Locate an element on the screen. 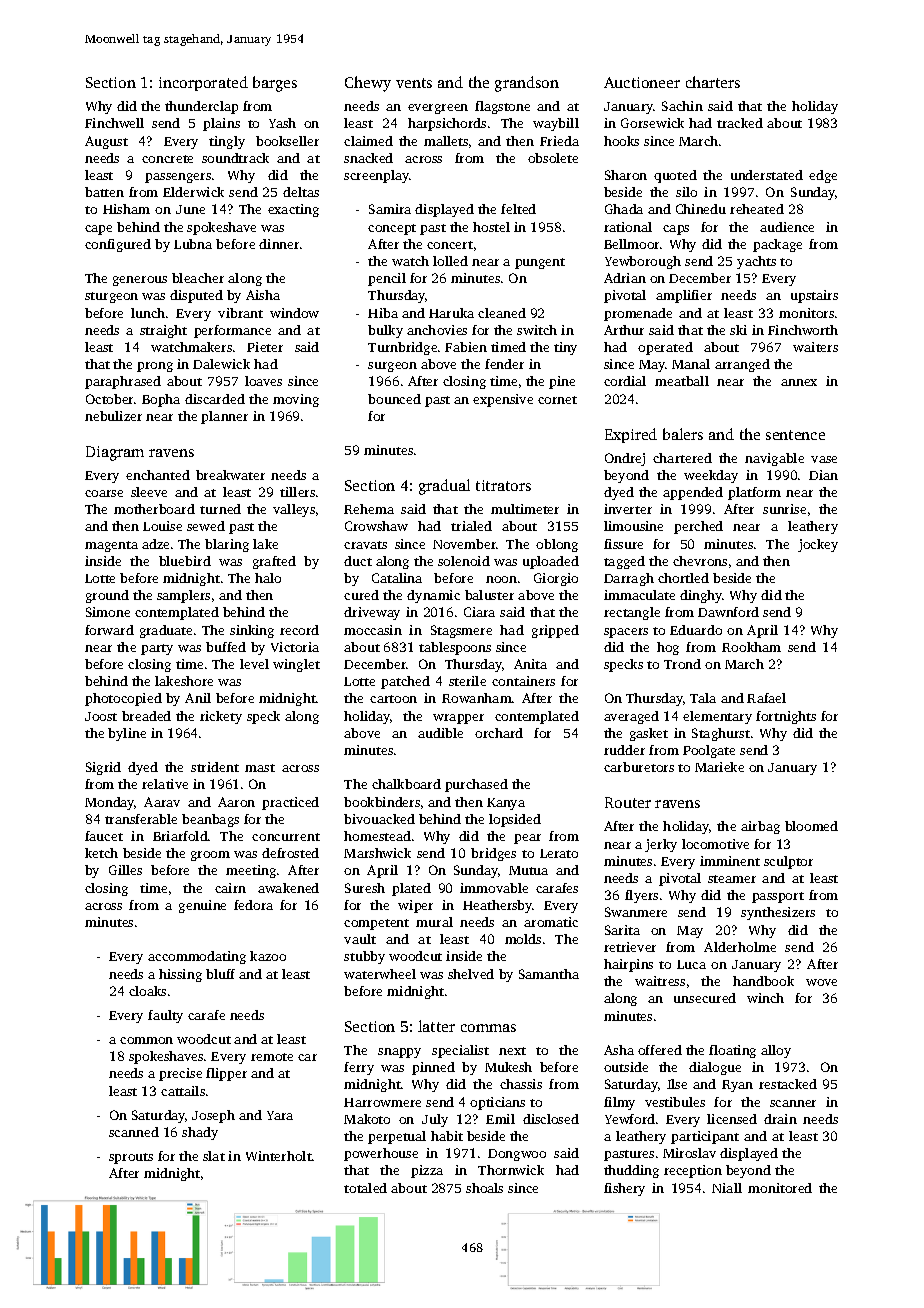 This screenshot has width=924, height=1308. dynamic is located at coordinates (433, 596).
